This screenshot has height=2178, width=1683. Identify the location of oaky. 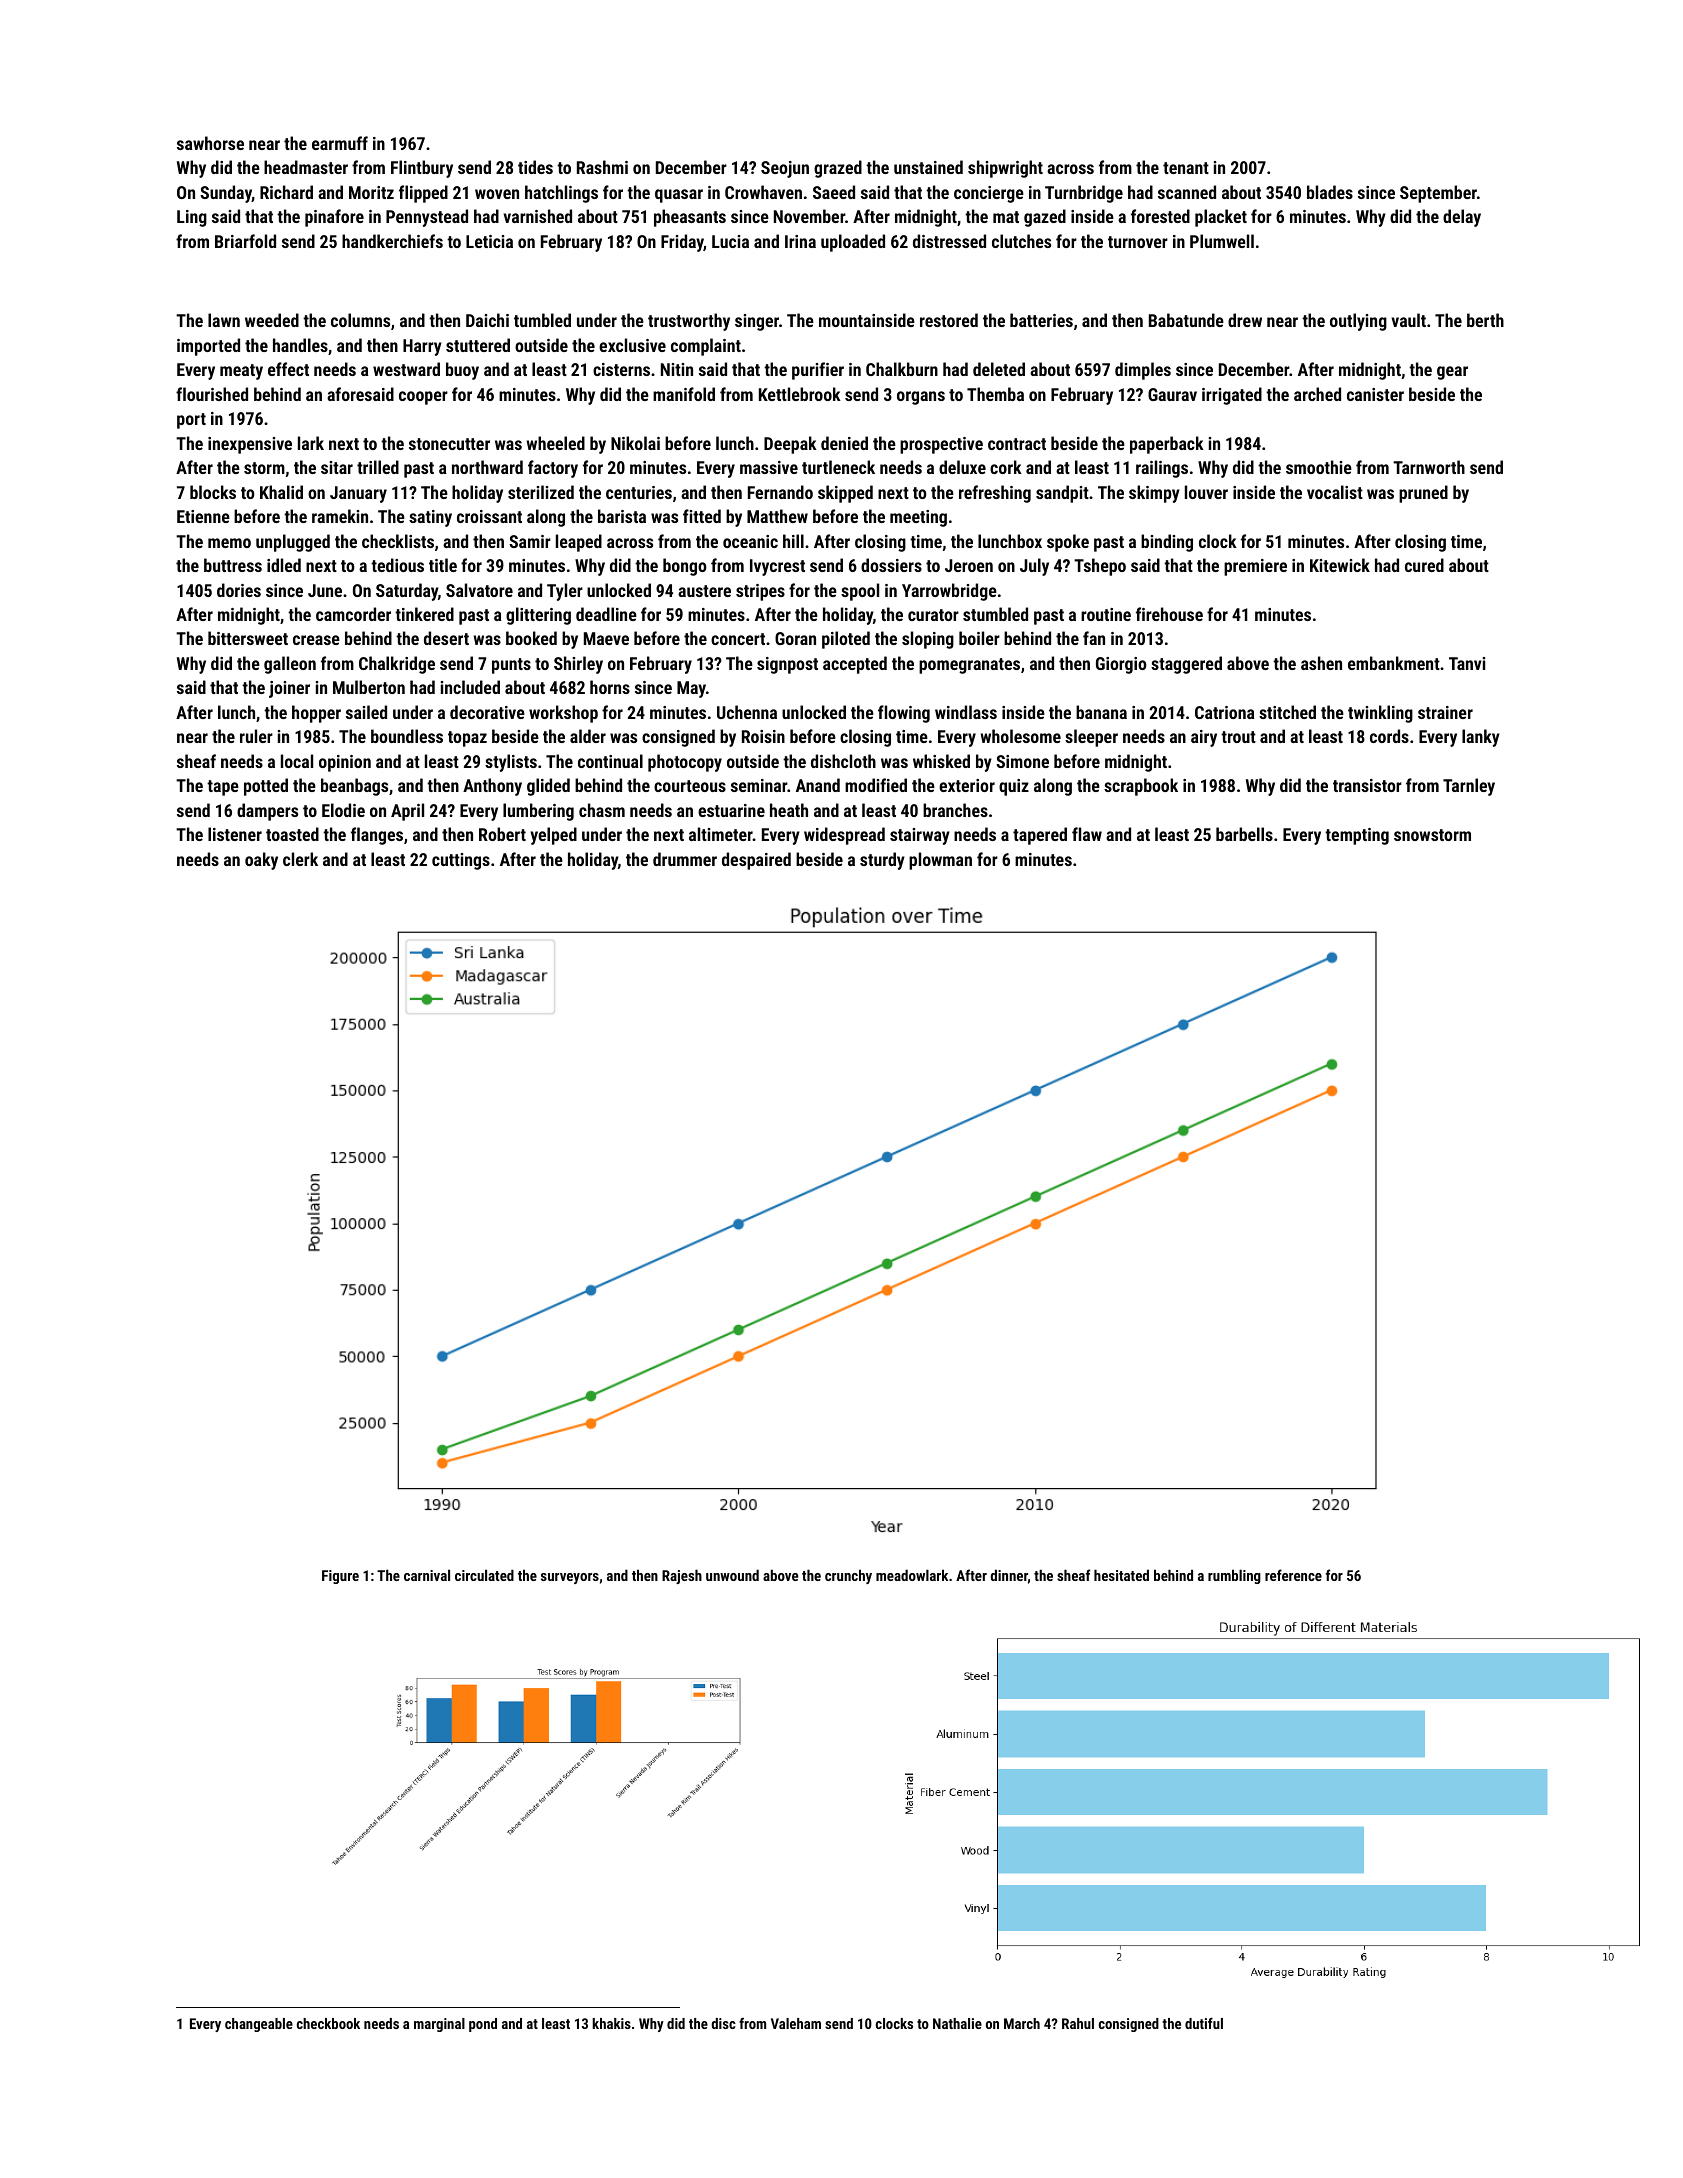
(261, 861).
